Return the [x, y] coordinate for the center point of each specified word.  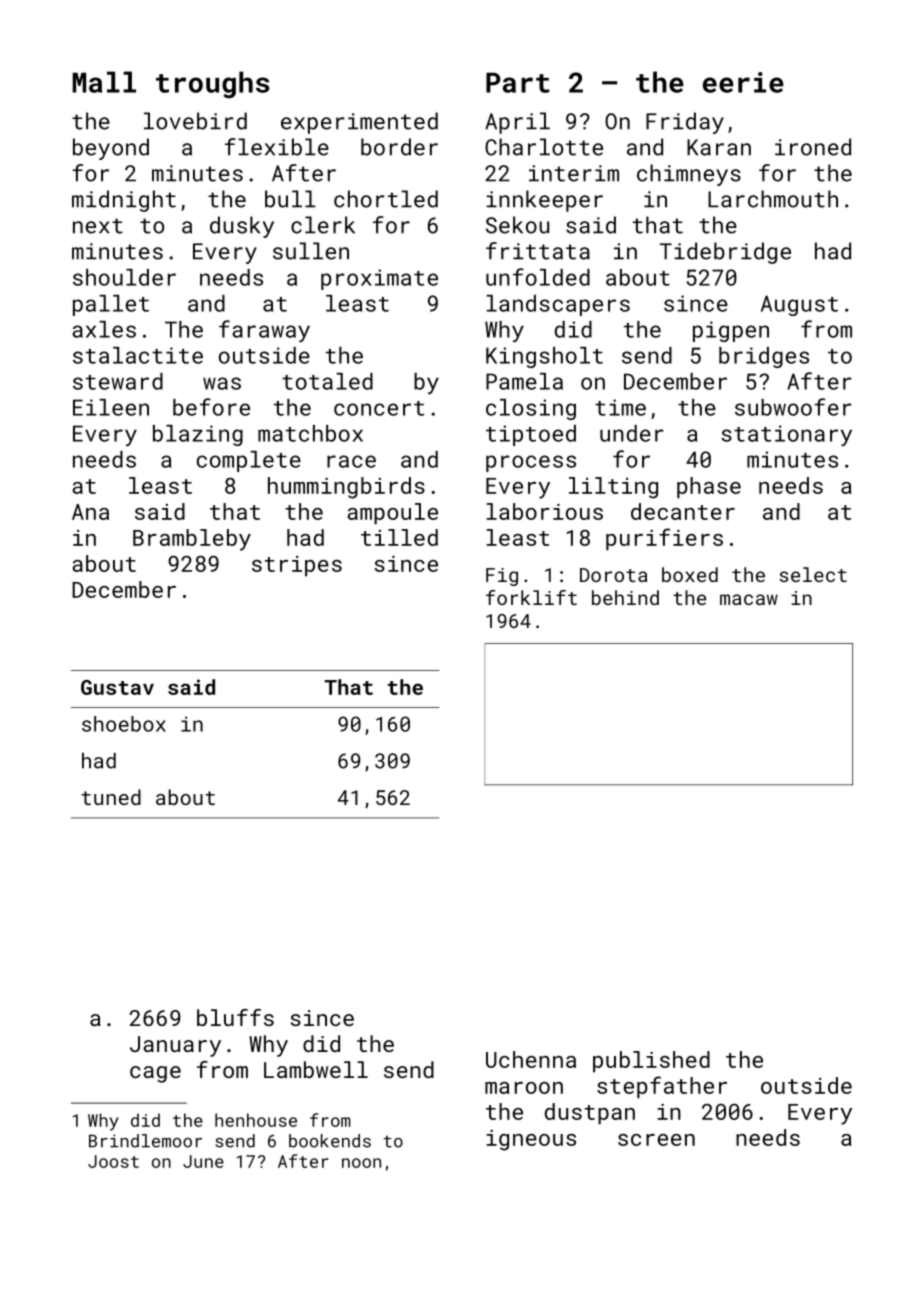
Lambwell [316, 1069]
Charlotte [544, 147]
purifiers [664, 539]
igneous [531, 1140]
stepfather [662, 1087]
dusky [242, 227]
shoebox [124, 724]
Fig [502, 577]
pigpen [731, 331]
